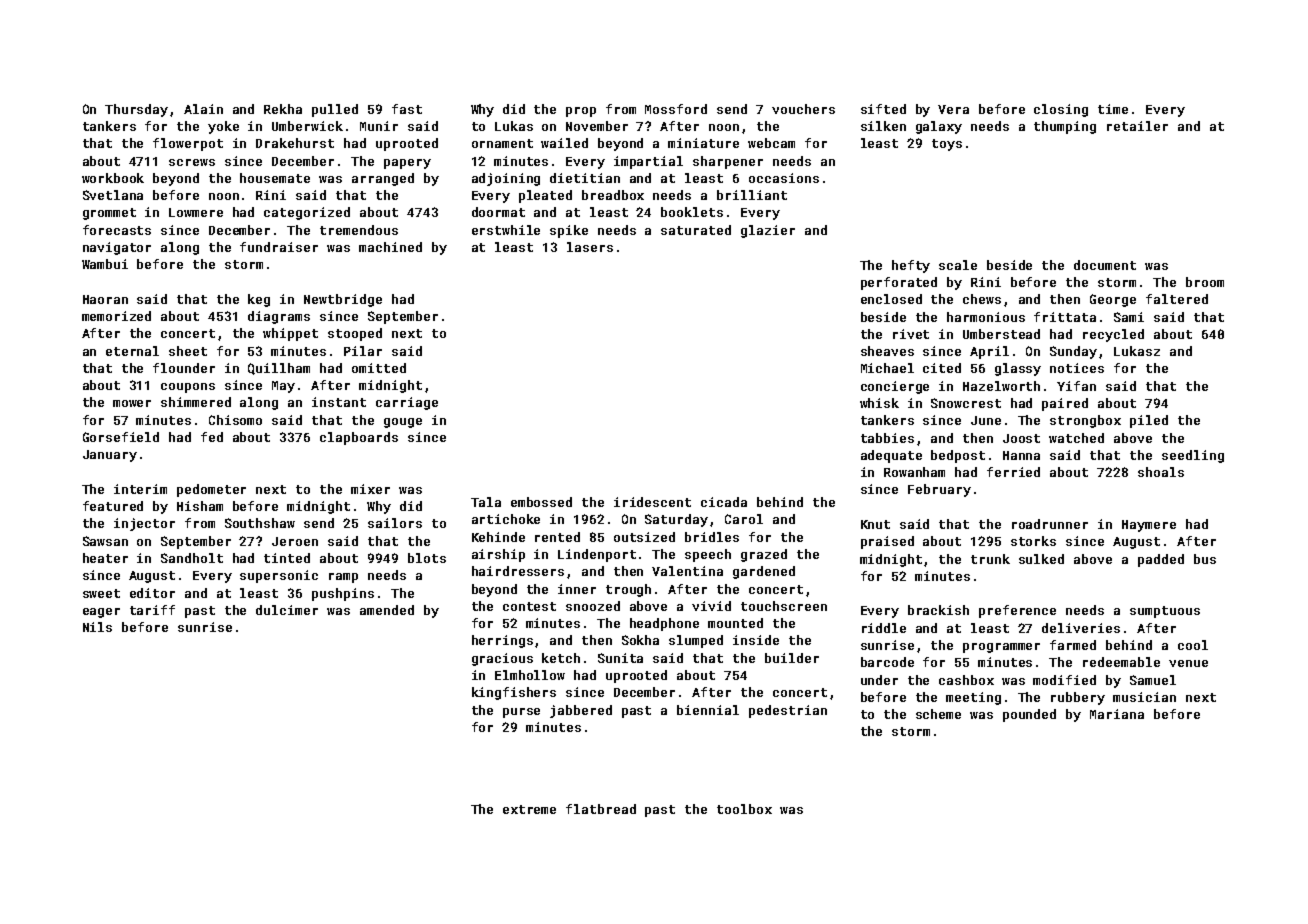 This screenshot has width=1308, height=924. What do you see at coordinates (407, 164) in the screenshot?
I see `papery` at bounding box center [407, 164].
